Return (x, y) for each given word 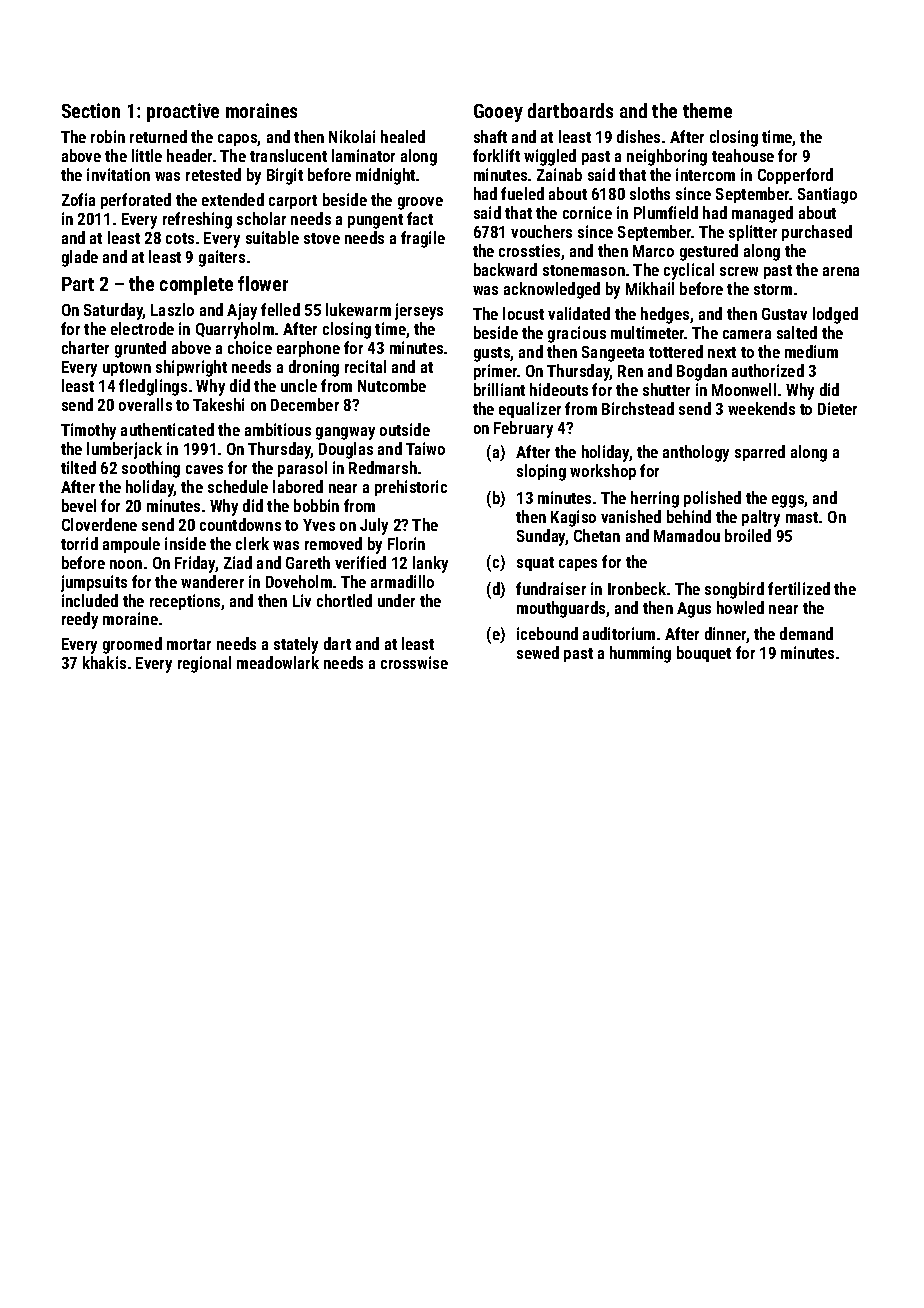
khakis (104, 662)
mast (802, 517)
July (374, 526)
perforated (136, 201)
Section (91, 110)
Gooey (498, 113)
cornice (587, 212)
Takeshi (218, 404)
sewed (538, 652)
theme (707, 110)
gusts (492, 354)
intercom (705, 174)
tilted (78, 467)
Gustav (784, 314)
